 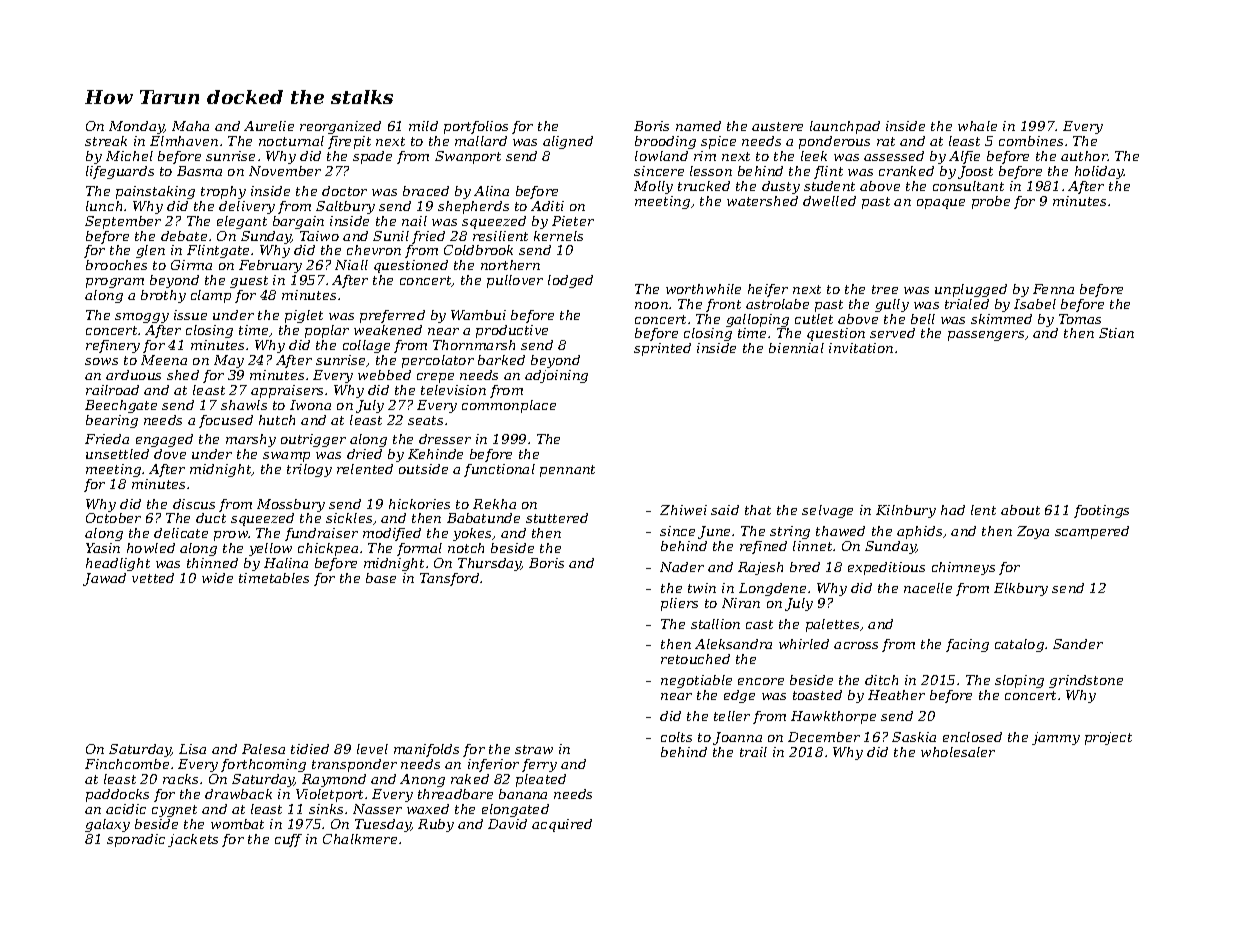 I want to click on lunch, so click(x=104, y=206).
